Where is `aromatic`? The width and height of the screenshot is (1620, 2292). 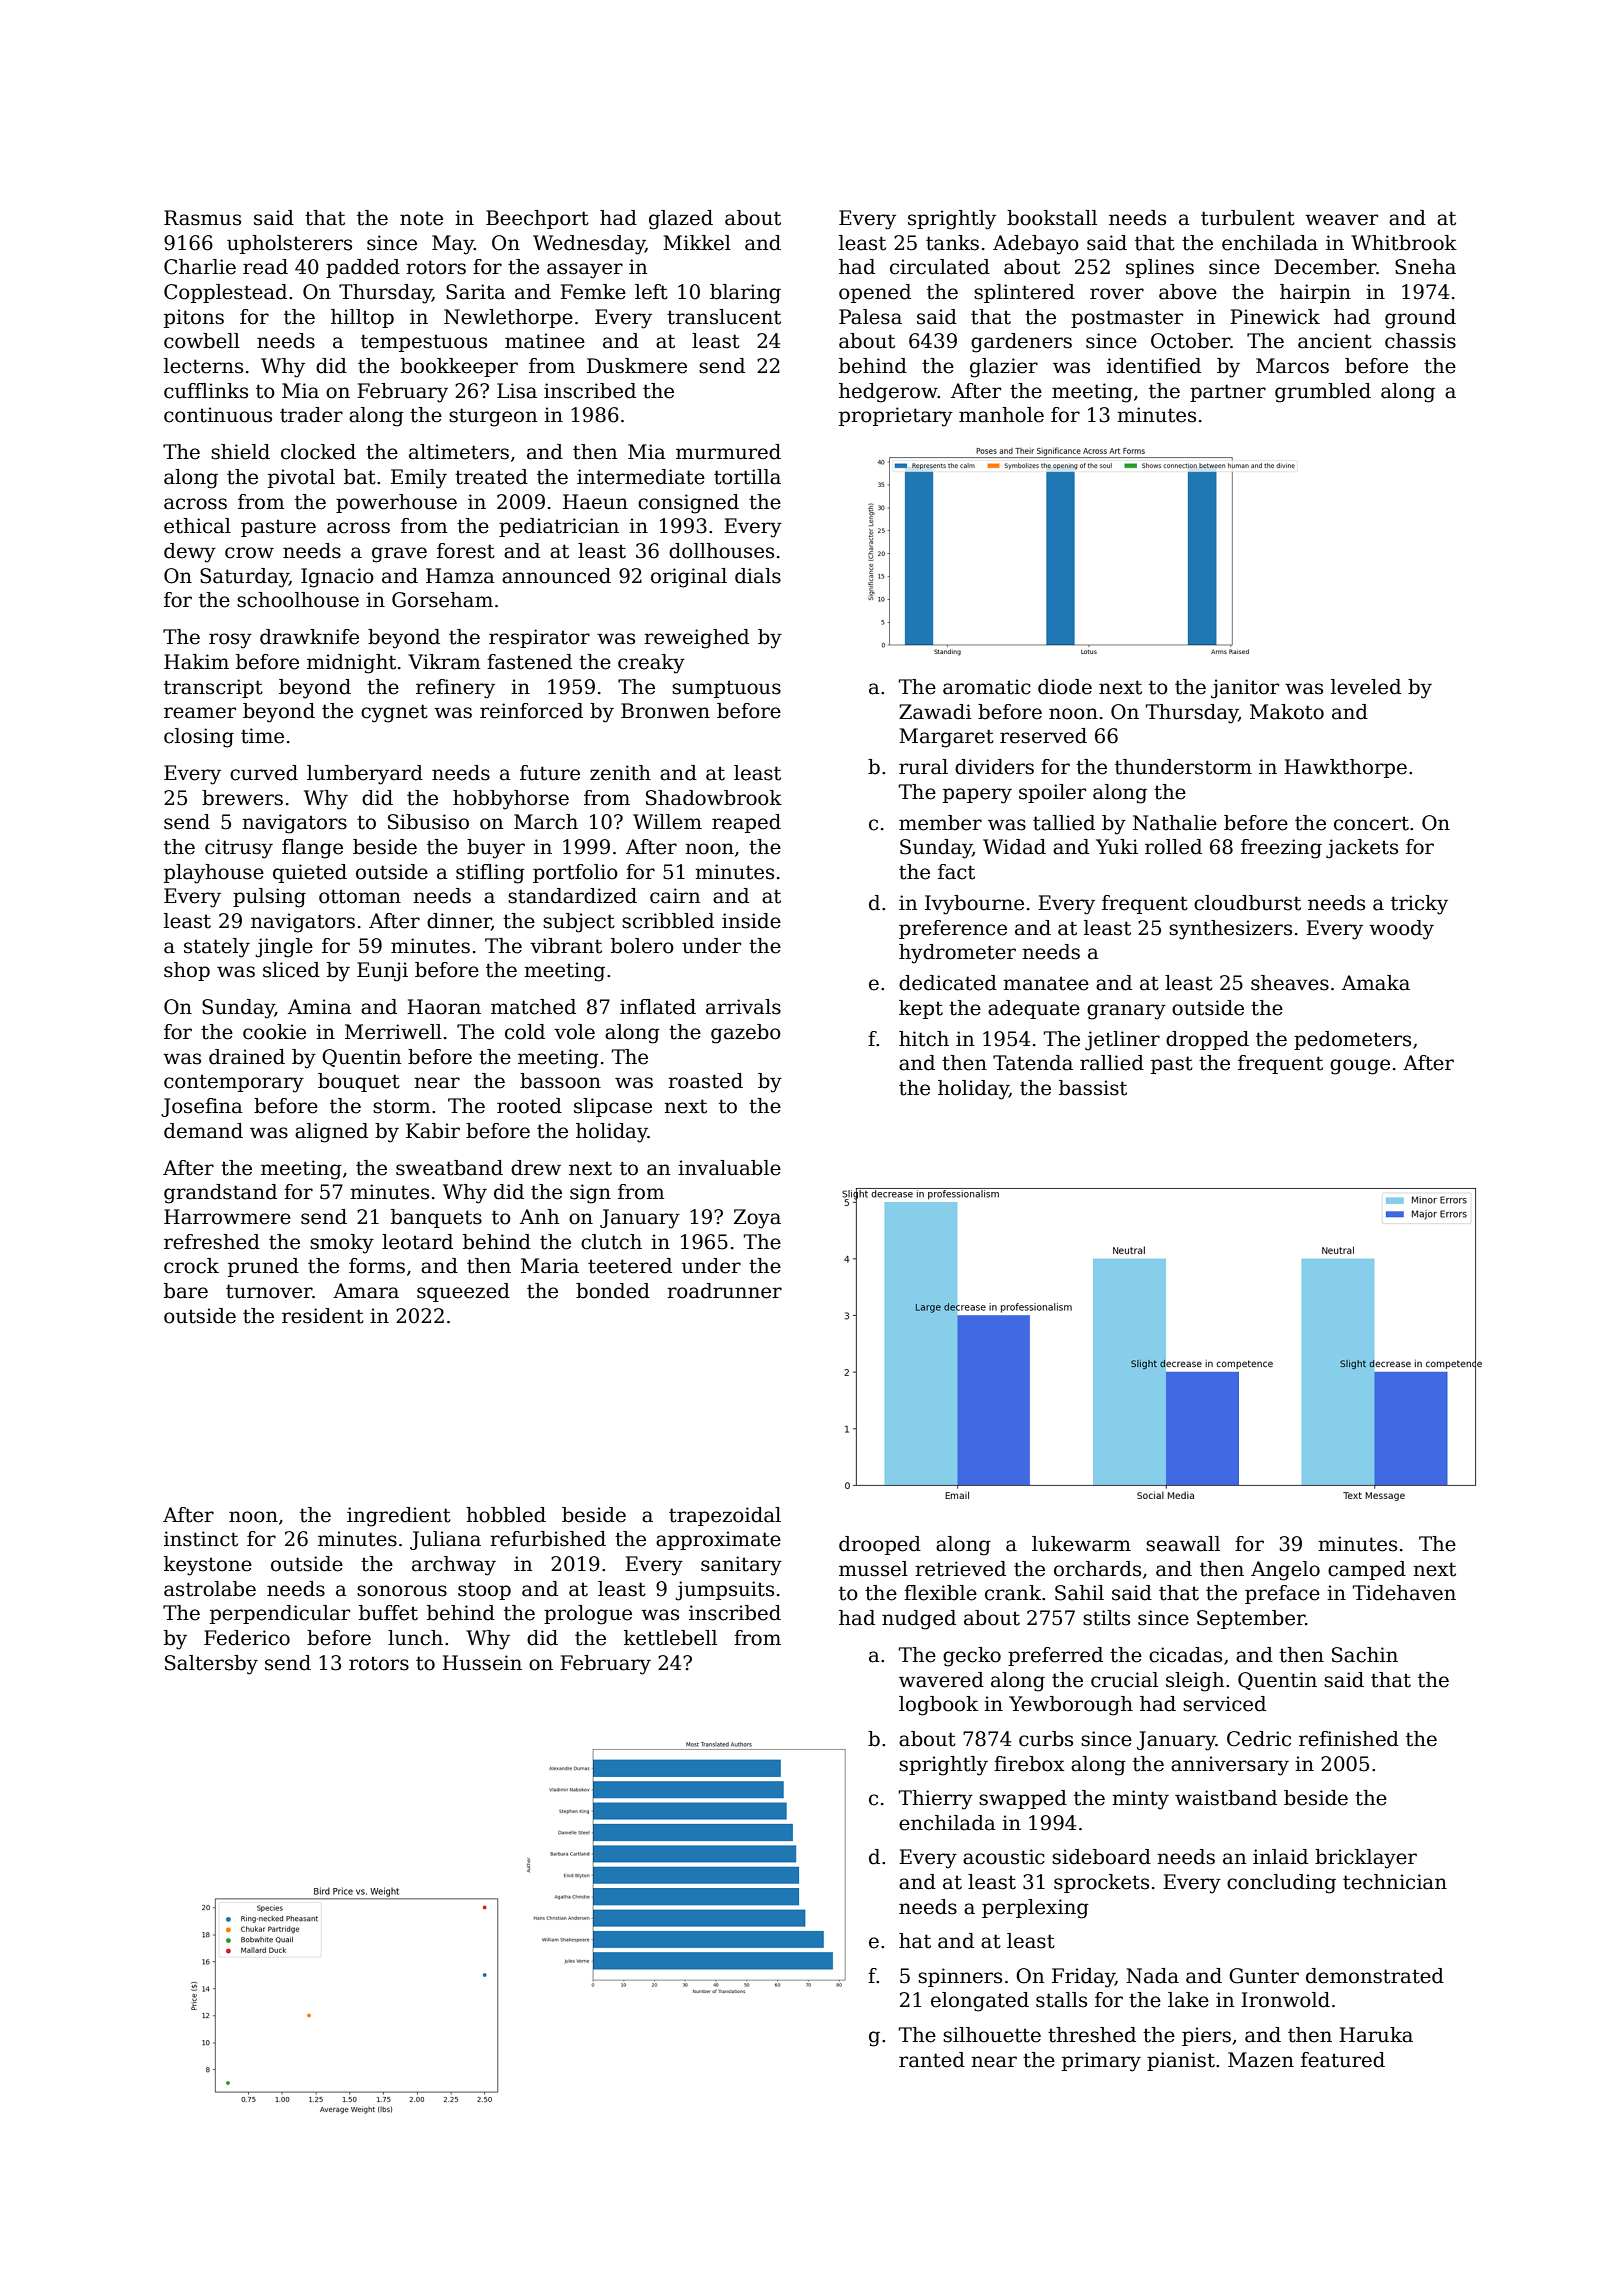
aromatic is located at coordinates (987, 687).
